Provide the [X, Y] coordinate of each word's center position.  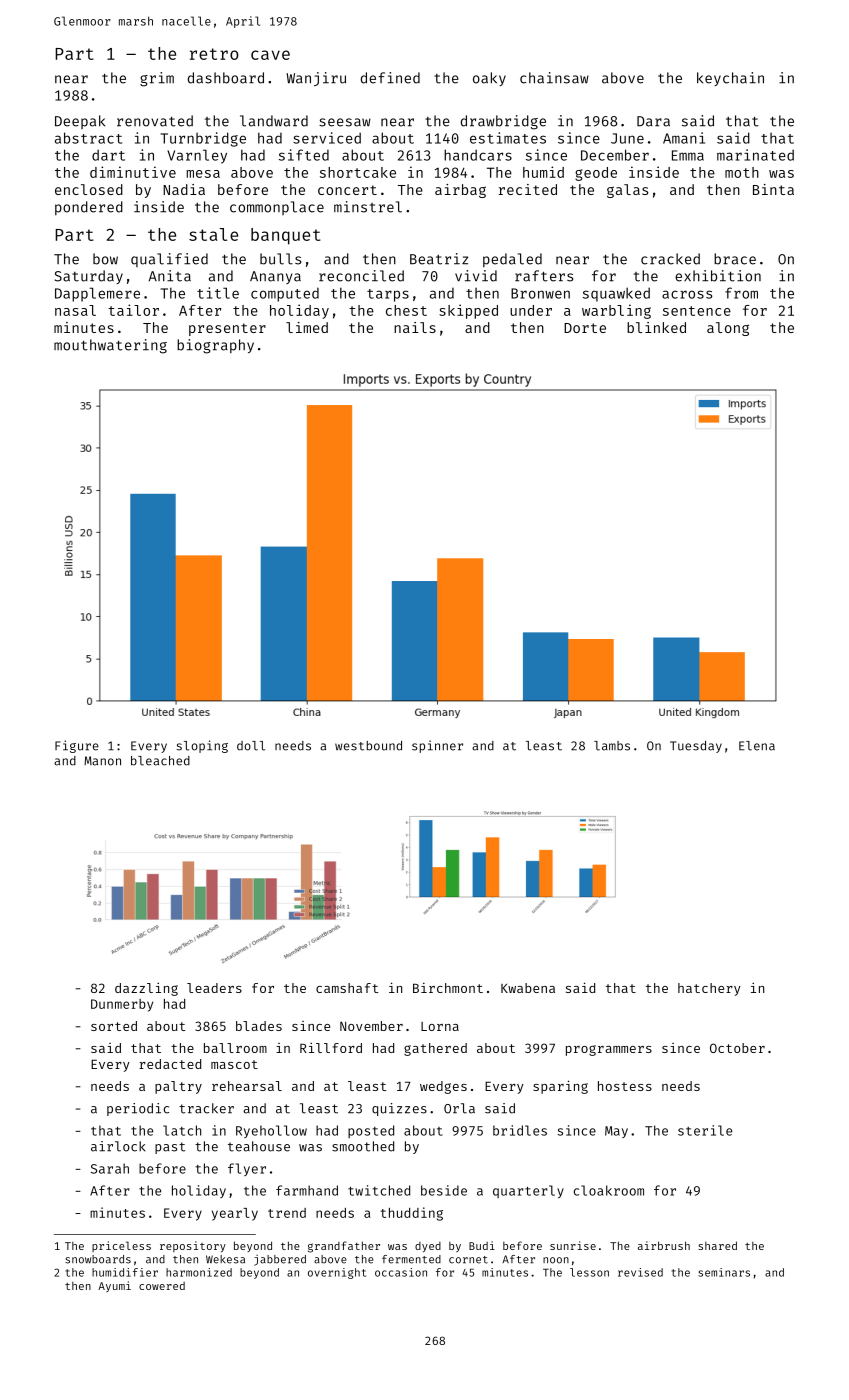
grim [157, 79]
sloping [202, 746]
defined [390, 78]
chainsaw [554, 78]
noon [556, 1260]
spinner [437, 746]
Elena [757, 746]
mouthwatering [110, 346]
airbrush [664, 1245]
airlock [118, 1146]
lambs [612, 746]
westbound [368, 746]
